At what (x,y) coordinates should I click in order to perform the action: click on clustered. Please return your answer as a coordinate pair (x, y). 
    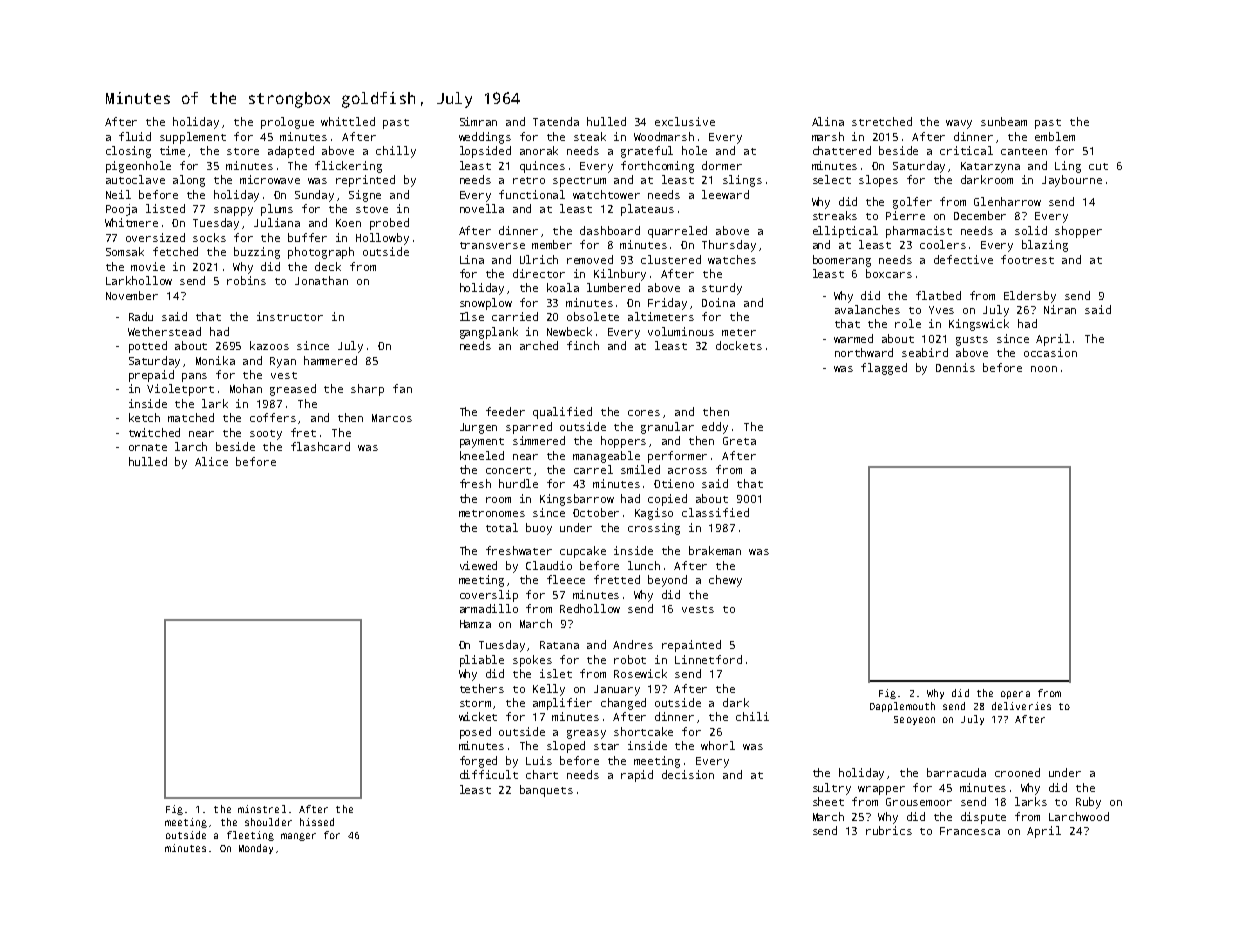
    Looking at the image, I should click on (671, 259).
